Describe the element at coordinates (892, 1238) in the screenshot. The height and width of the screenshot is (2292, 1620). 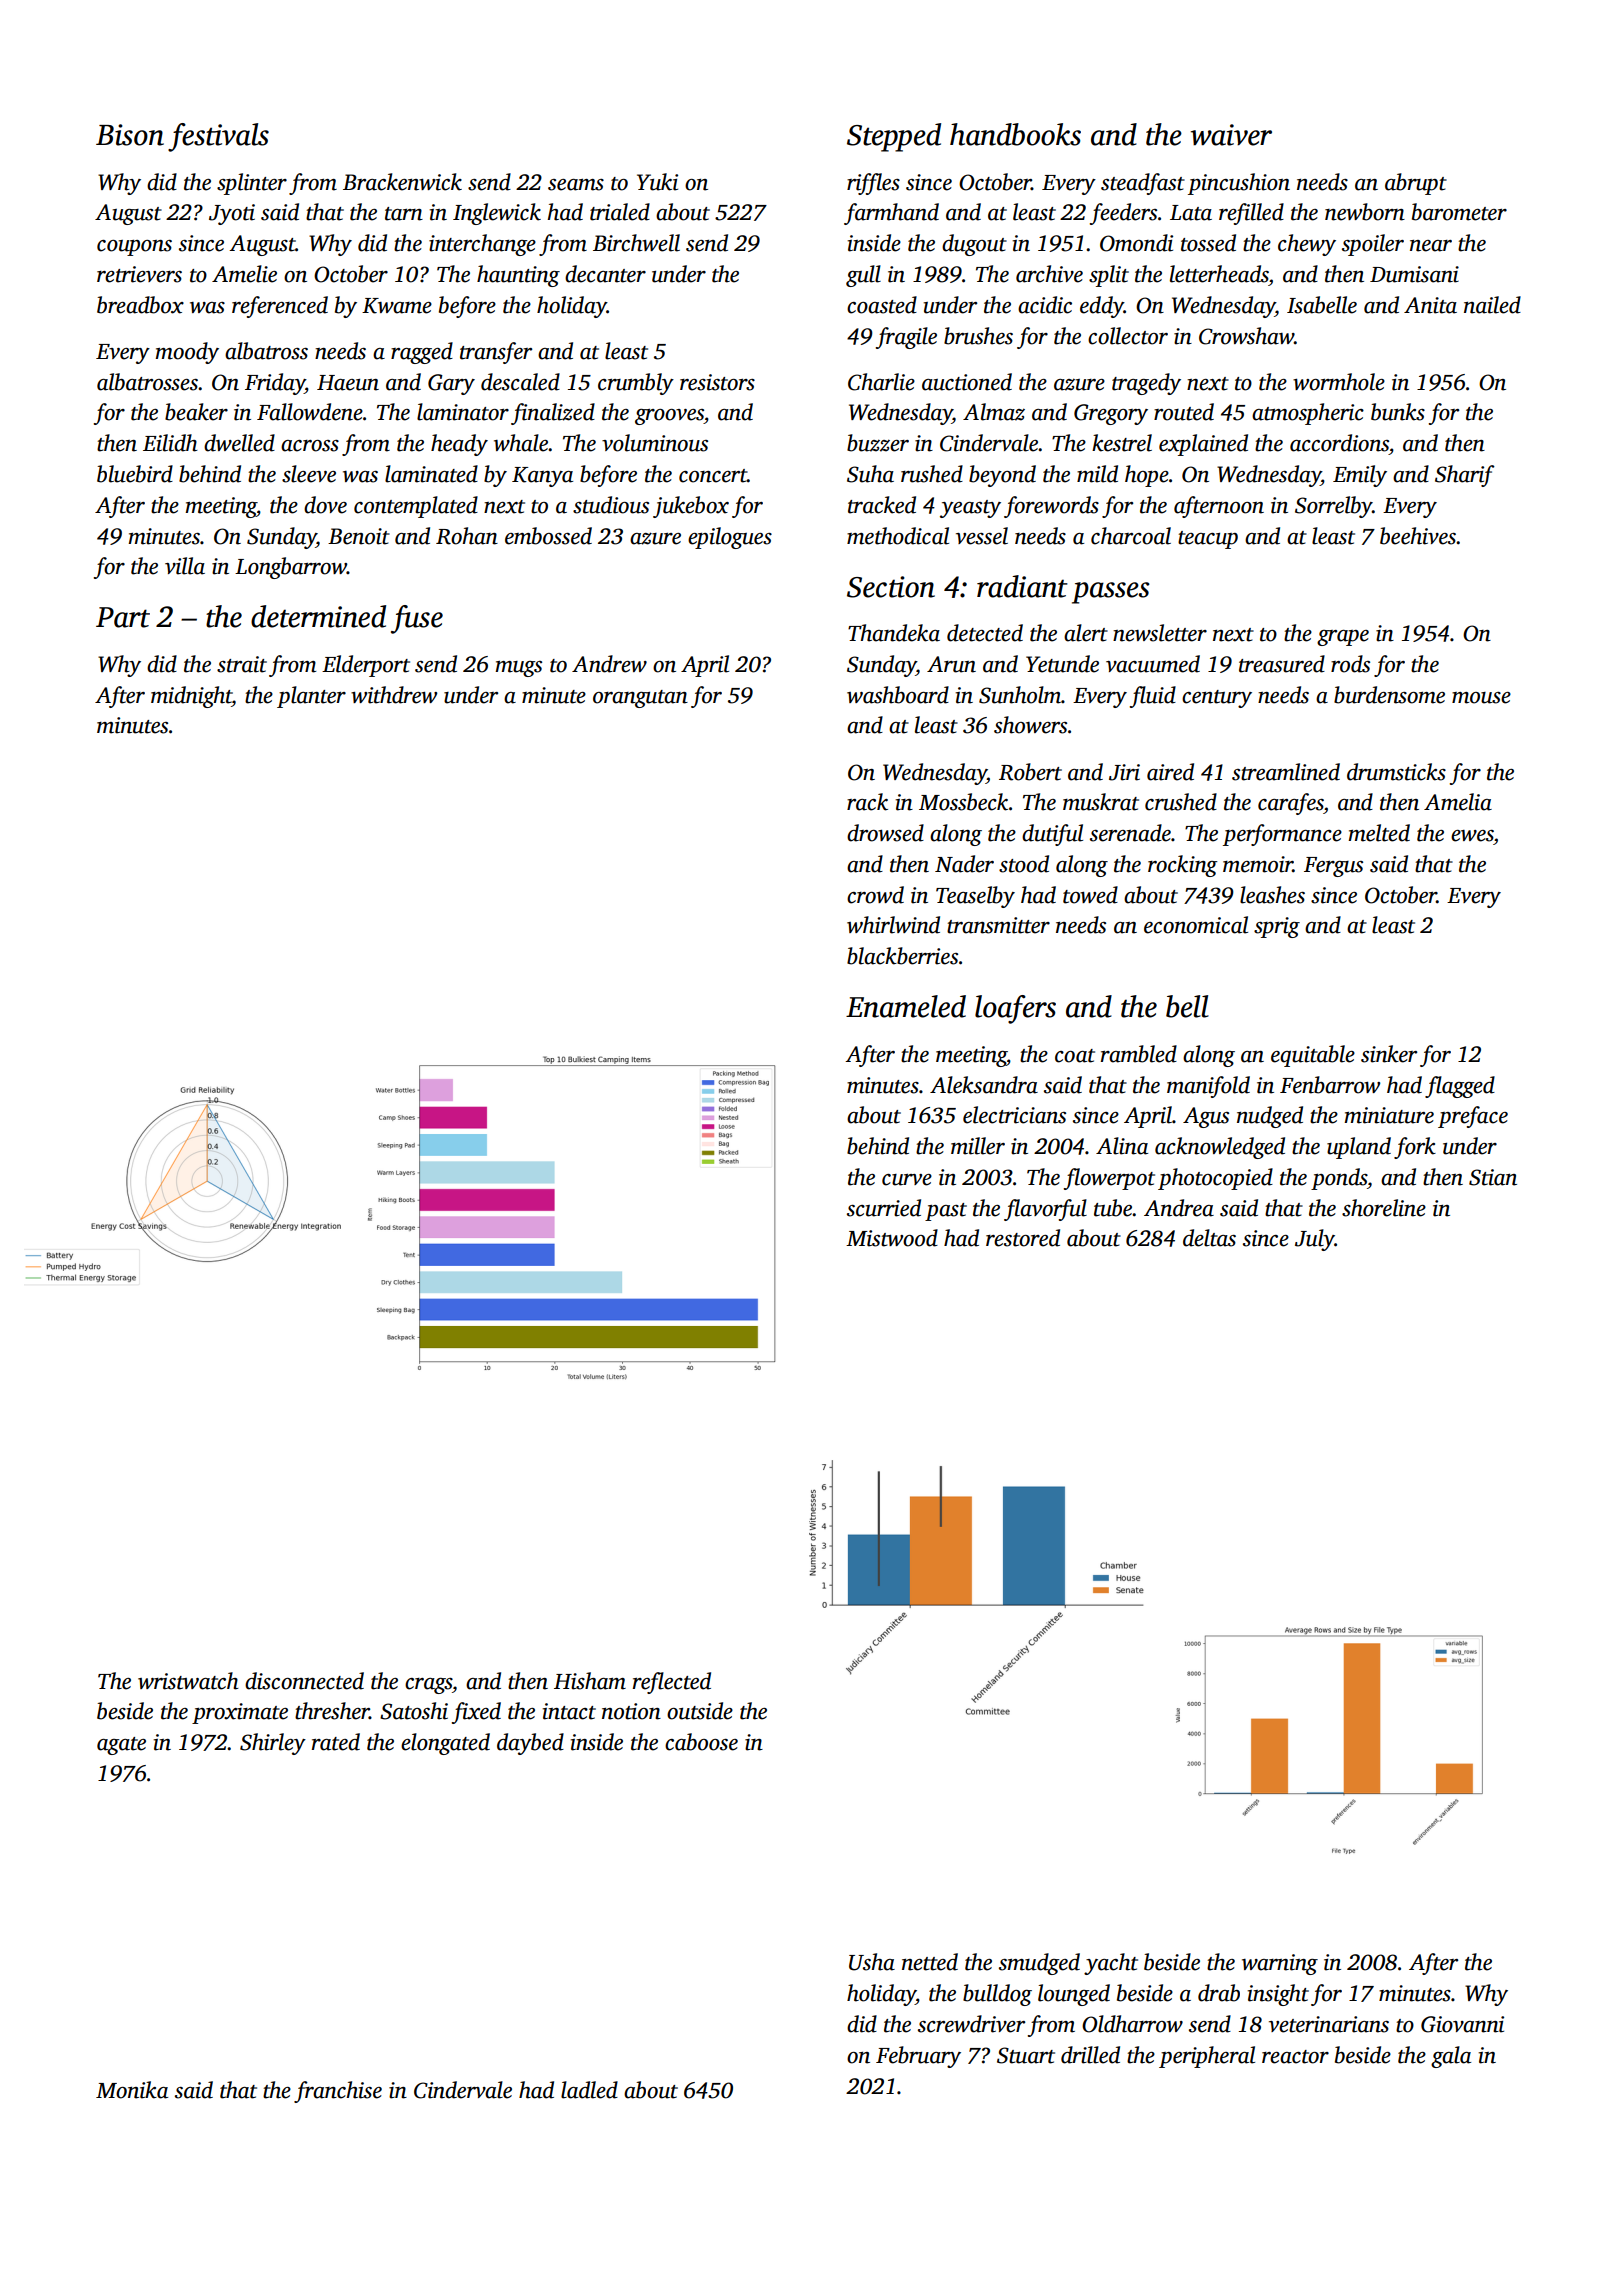
I see `Mistwood` at that location.
